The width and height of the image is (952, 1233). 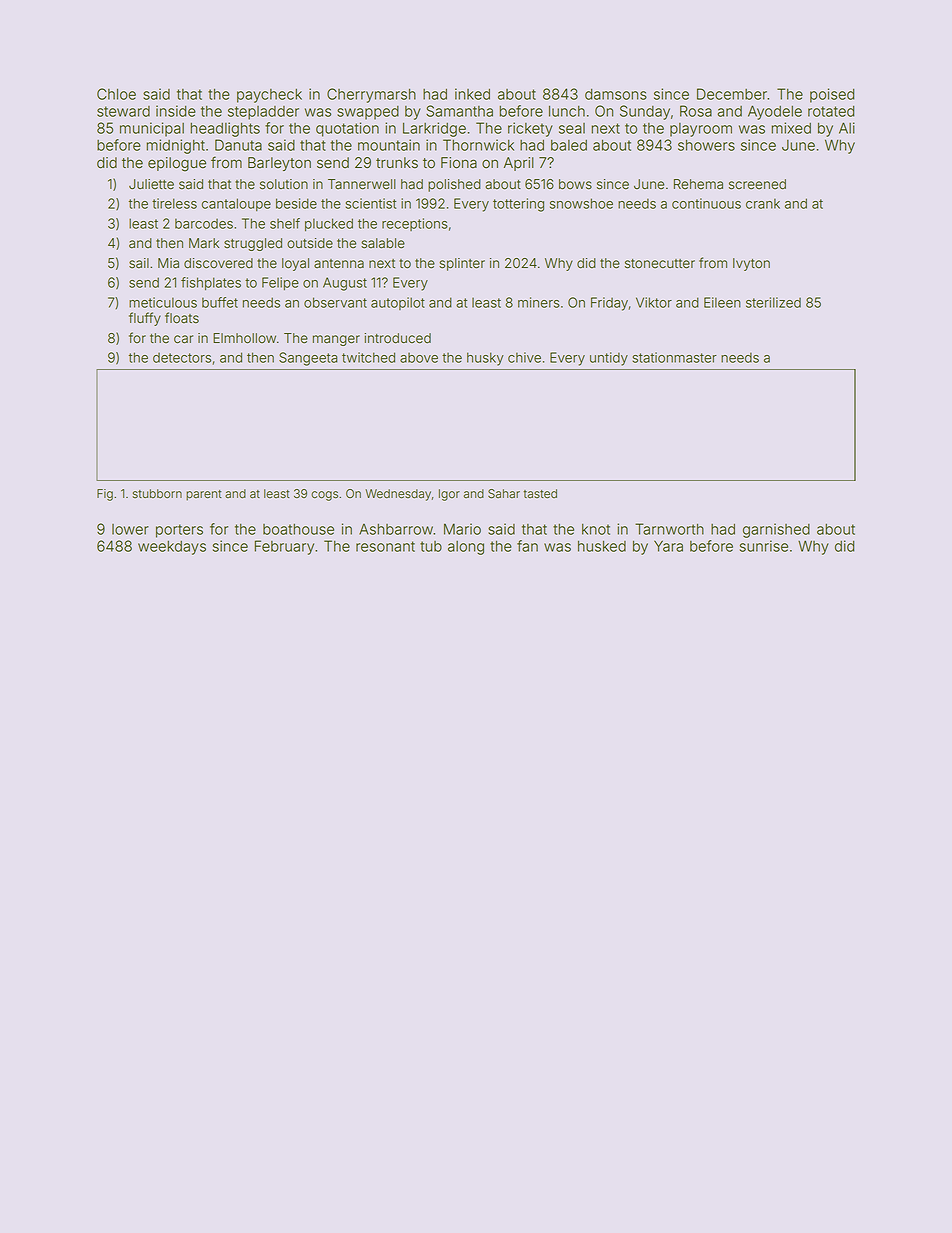 I want to click on Chloe, so click(x=116, y=94).
